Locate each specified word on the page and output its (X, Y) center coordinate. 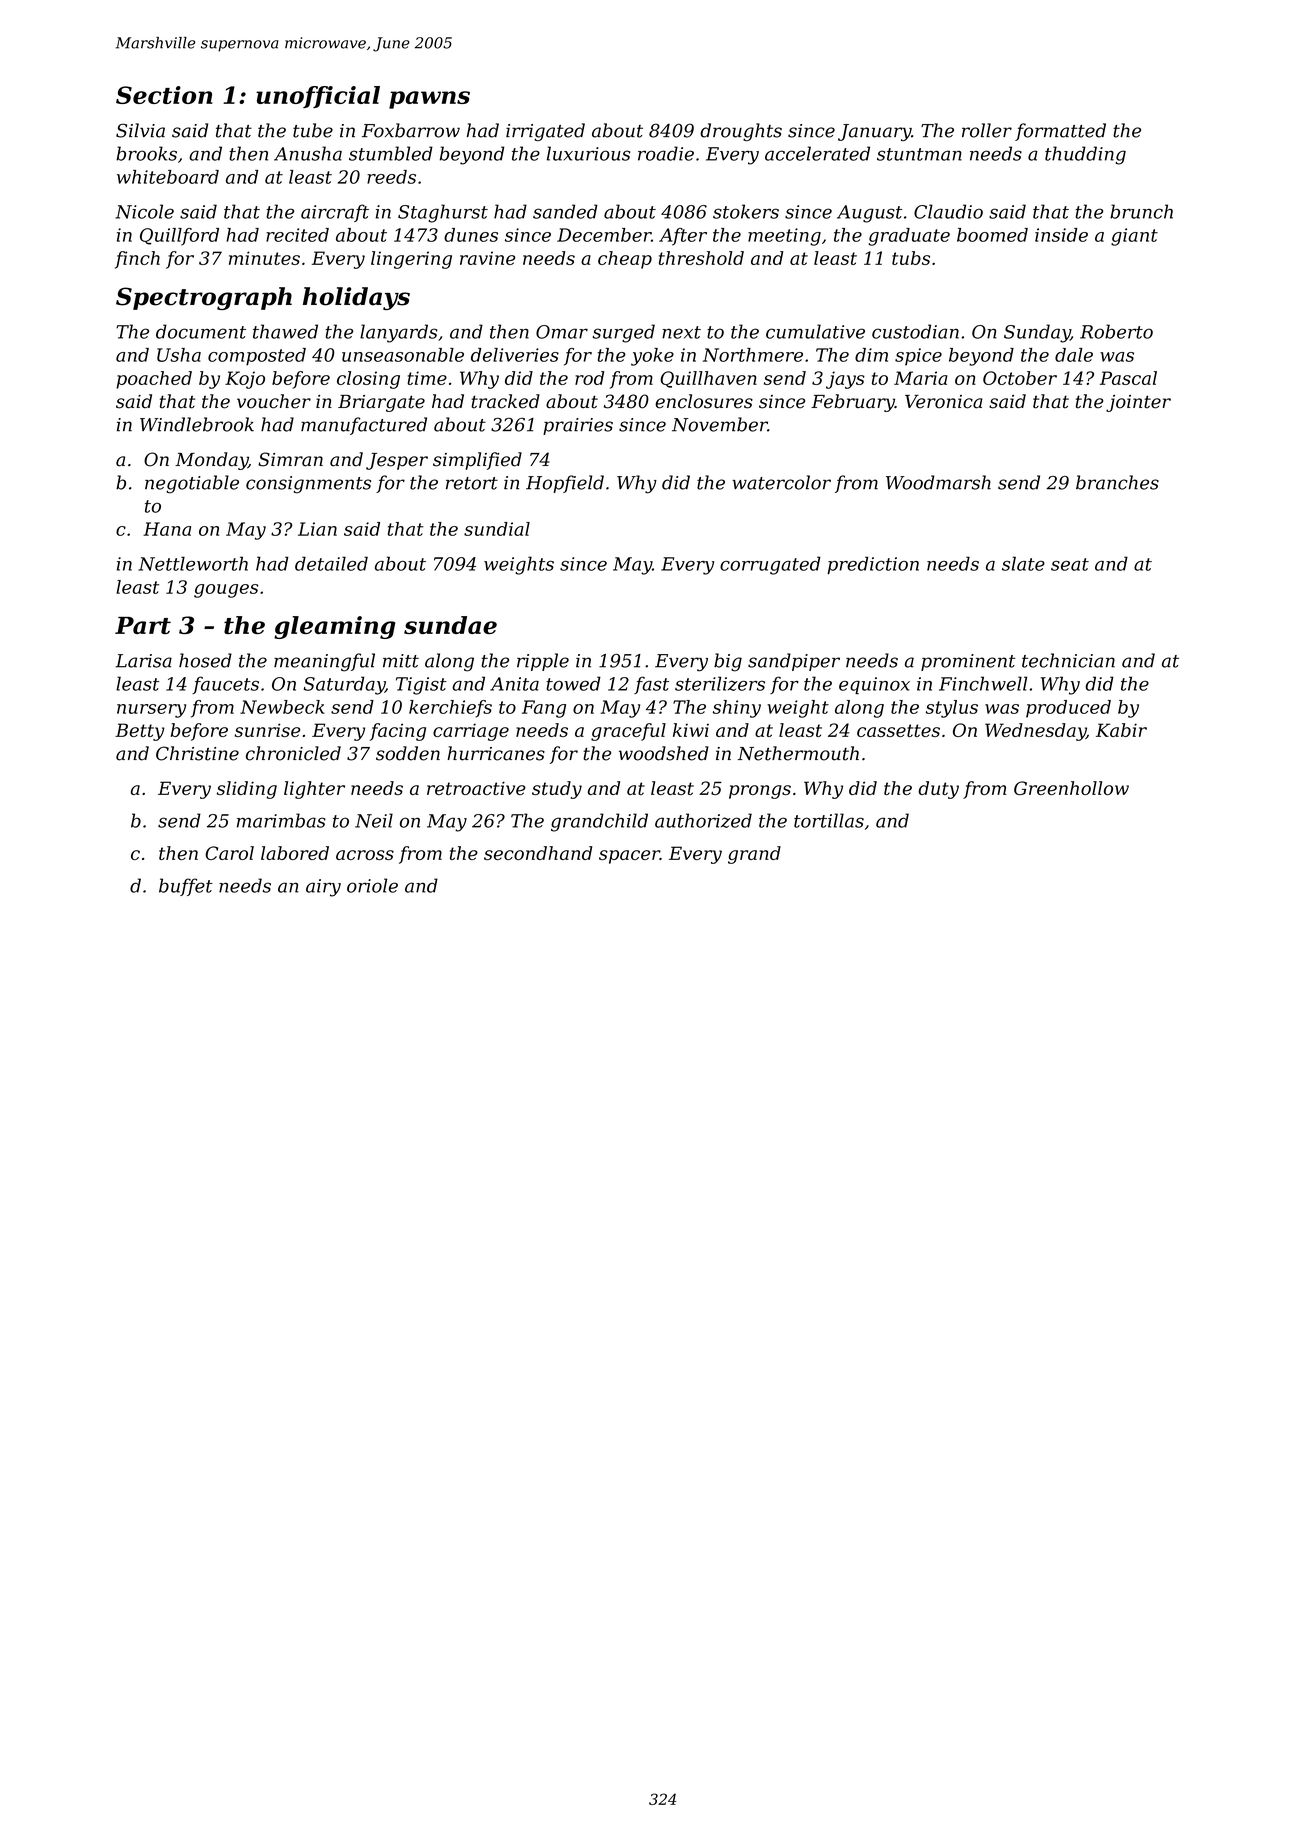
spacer (629, 857)
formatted (1060, 132)
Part (143, 625)
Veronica (944, 402)
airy (323, 888)
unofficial (318, 97)
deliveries (515, 355)
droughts (741, 132)
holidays (356, 298)
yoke (652, 357)
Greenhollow (1071, 788)
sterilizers (720, 683)
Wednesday (1035, 732)
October (1020, 378)
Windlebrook (197, 424)
